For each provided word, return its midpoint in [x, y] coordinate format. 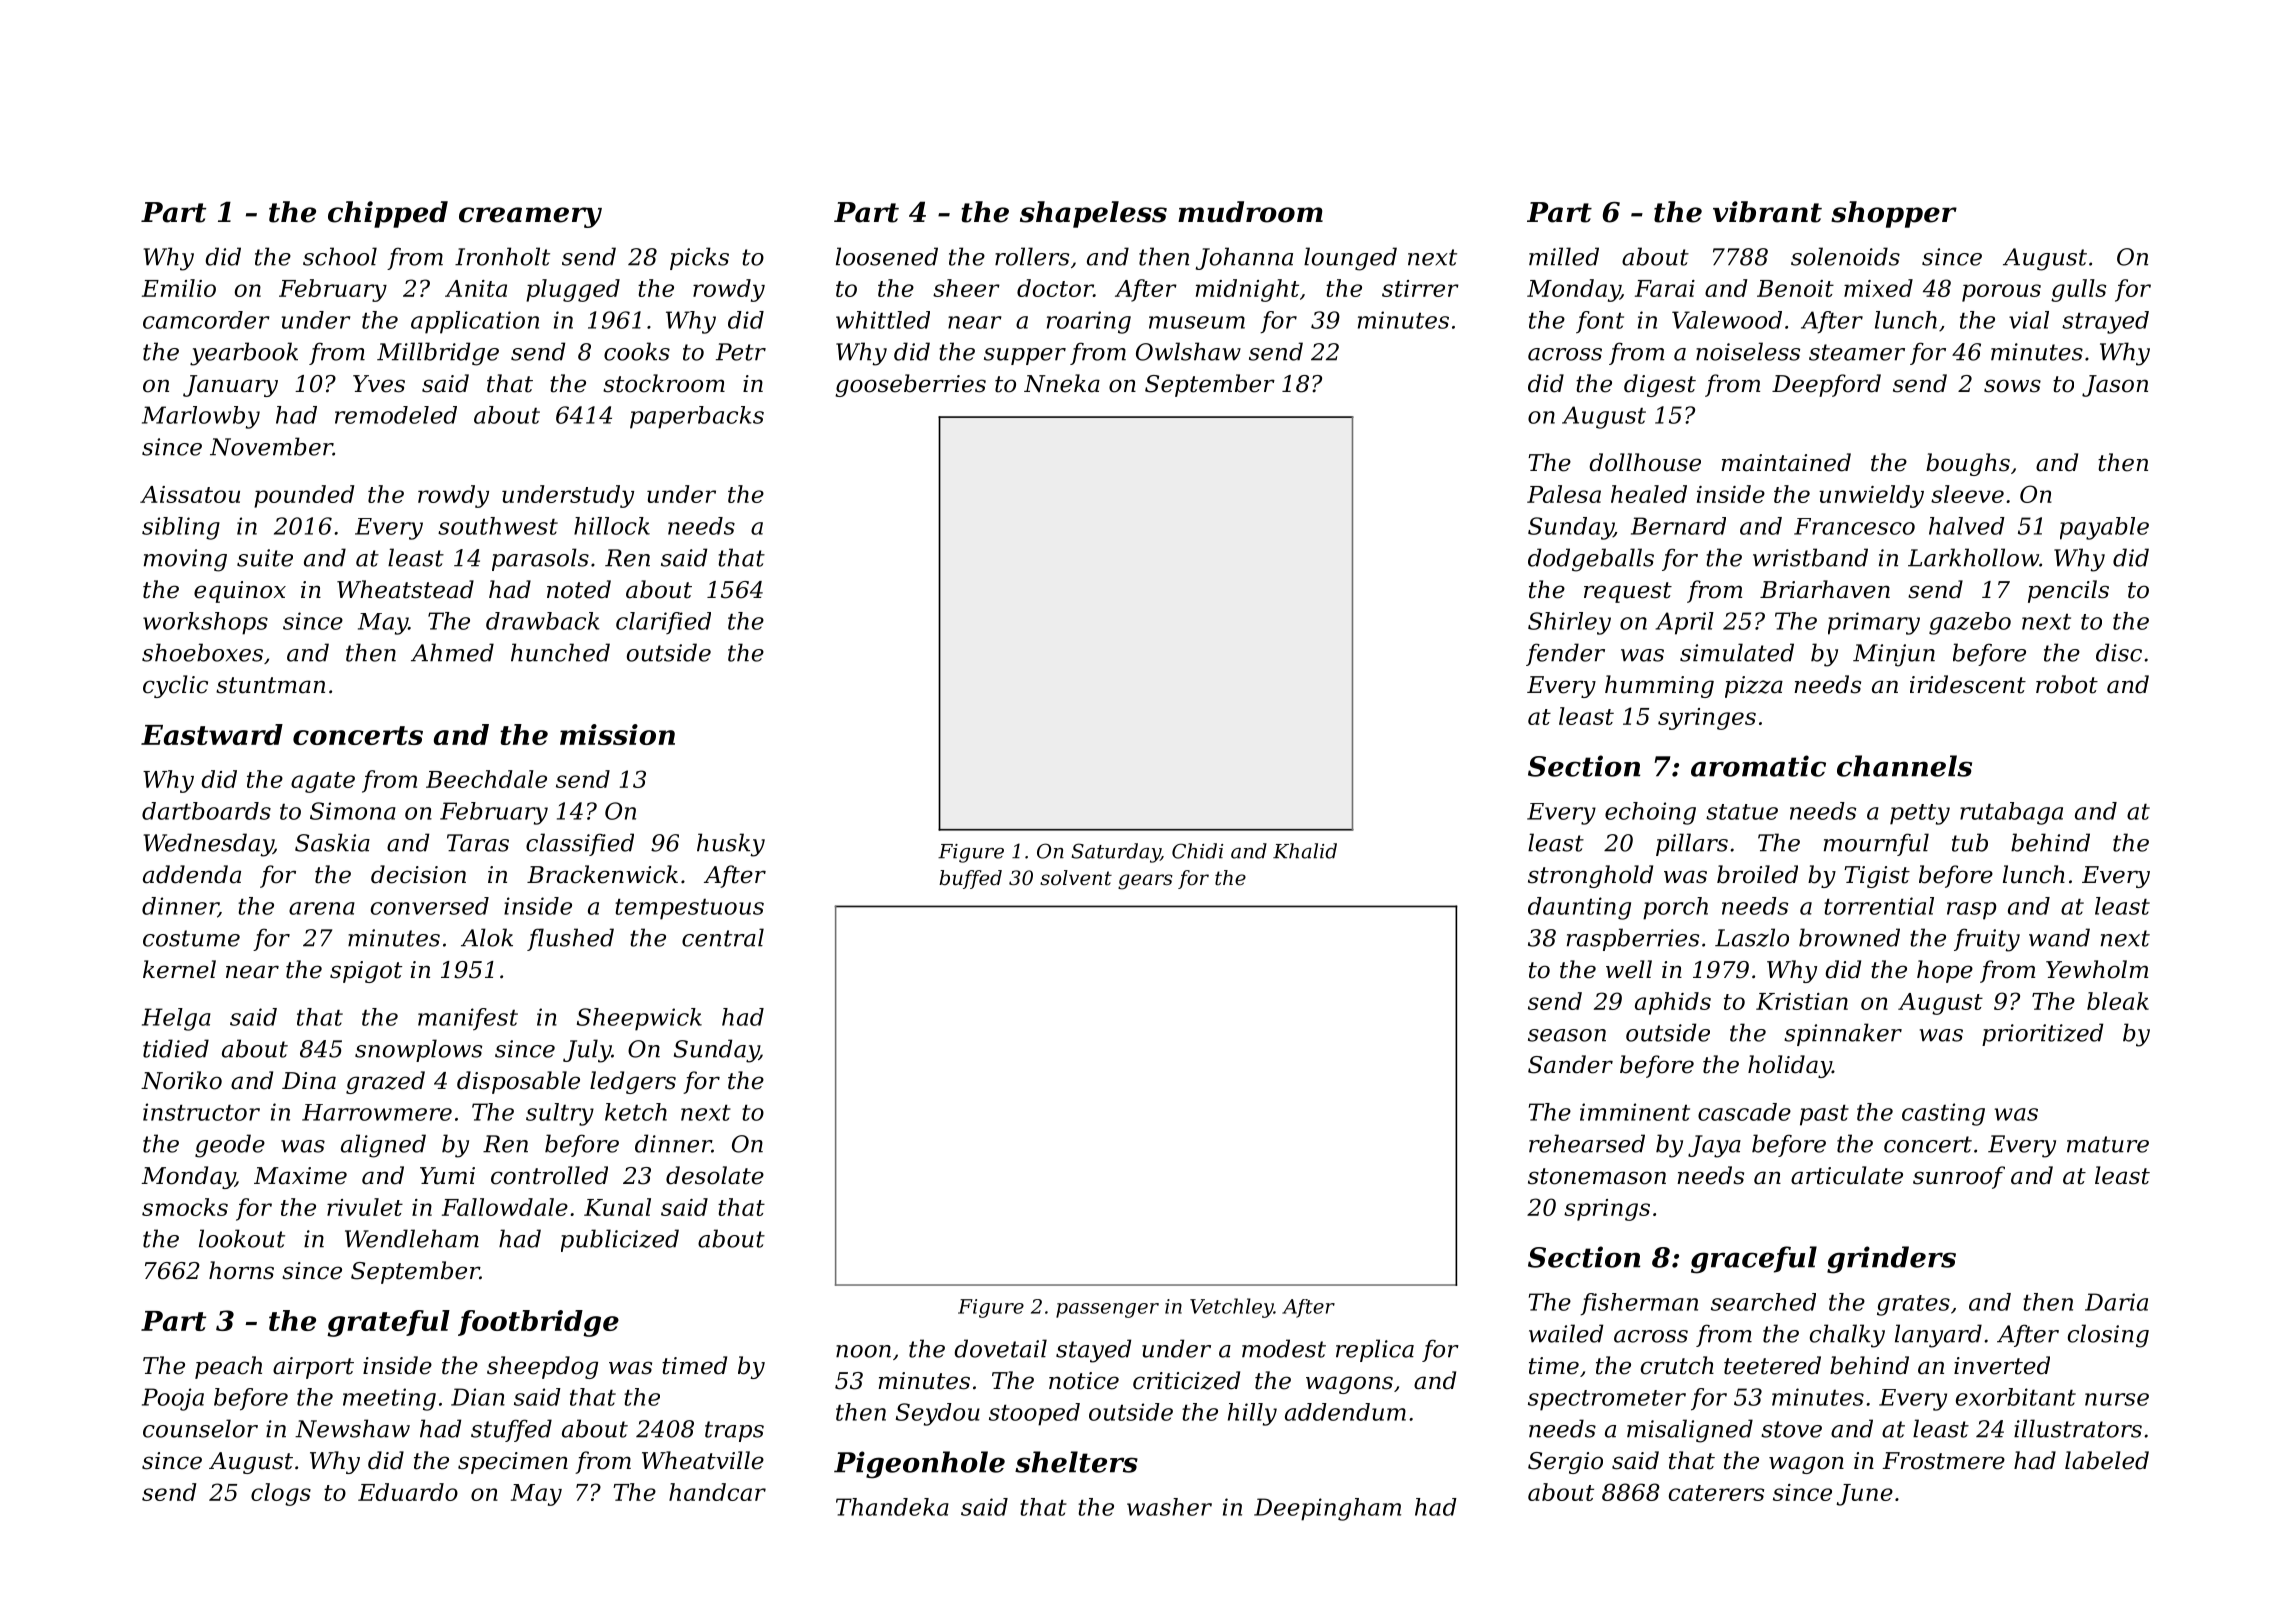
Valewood [1727, 320]
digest [1660, 385]
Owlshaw [1188, 351]
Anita [476, 288]
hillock [612, 526]
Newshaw [352, 1428]
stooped [1034, 1414]
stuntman [270, 685]
